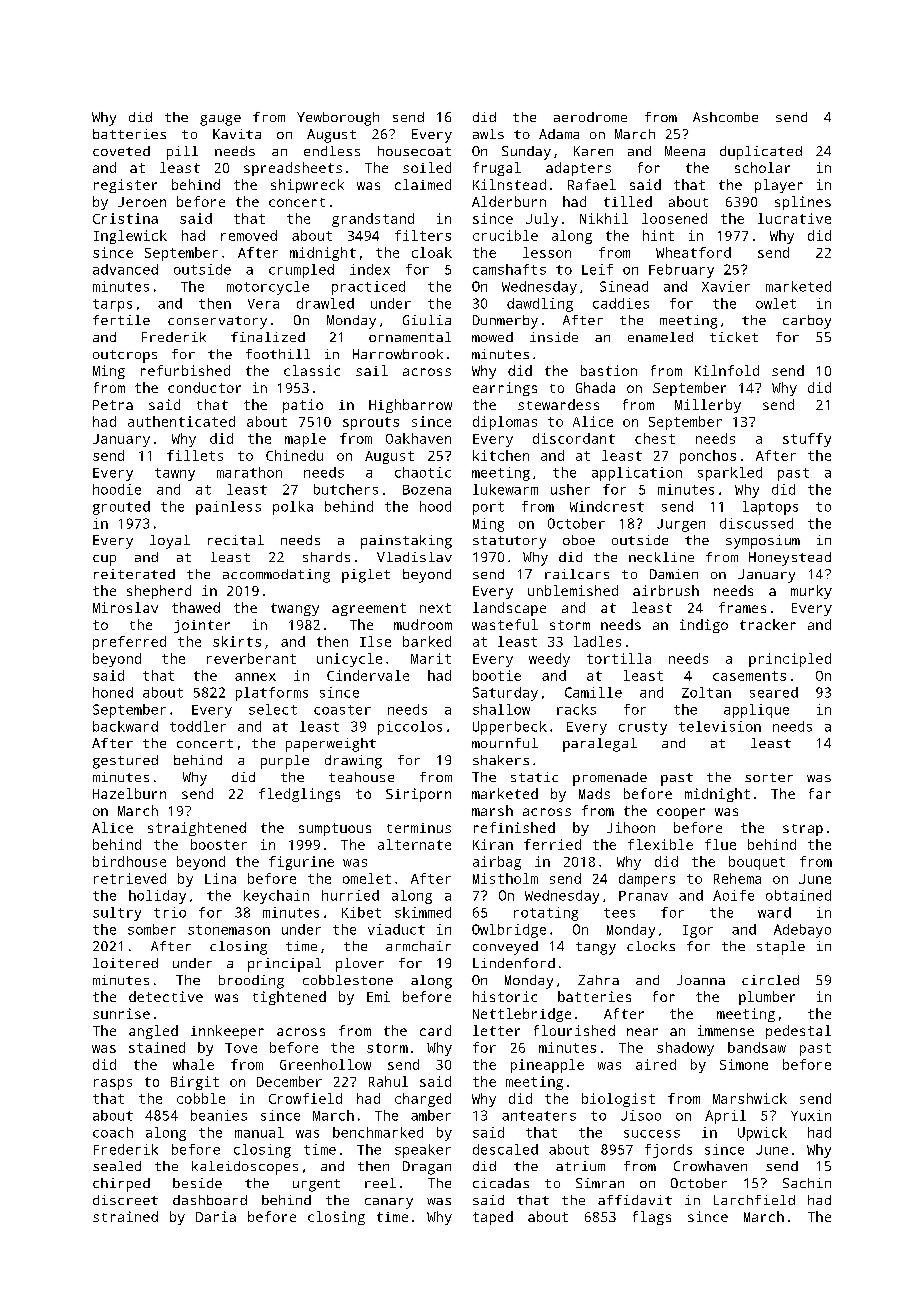 The image size is (924, 1308). Describe the element at coordinates (807, 440) in the image. I see `stuffy` at that location.
